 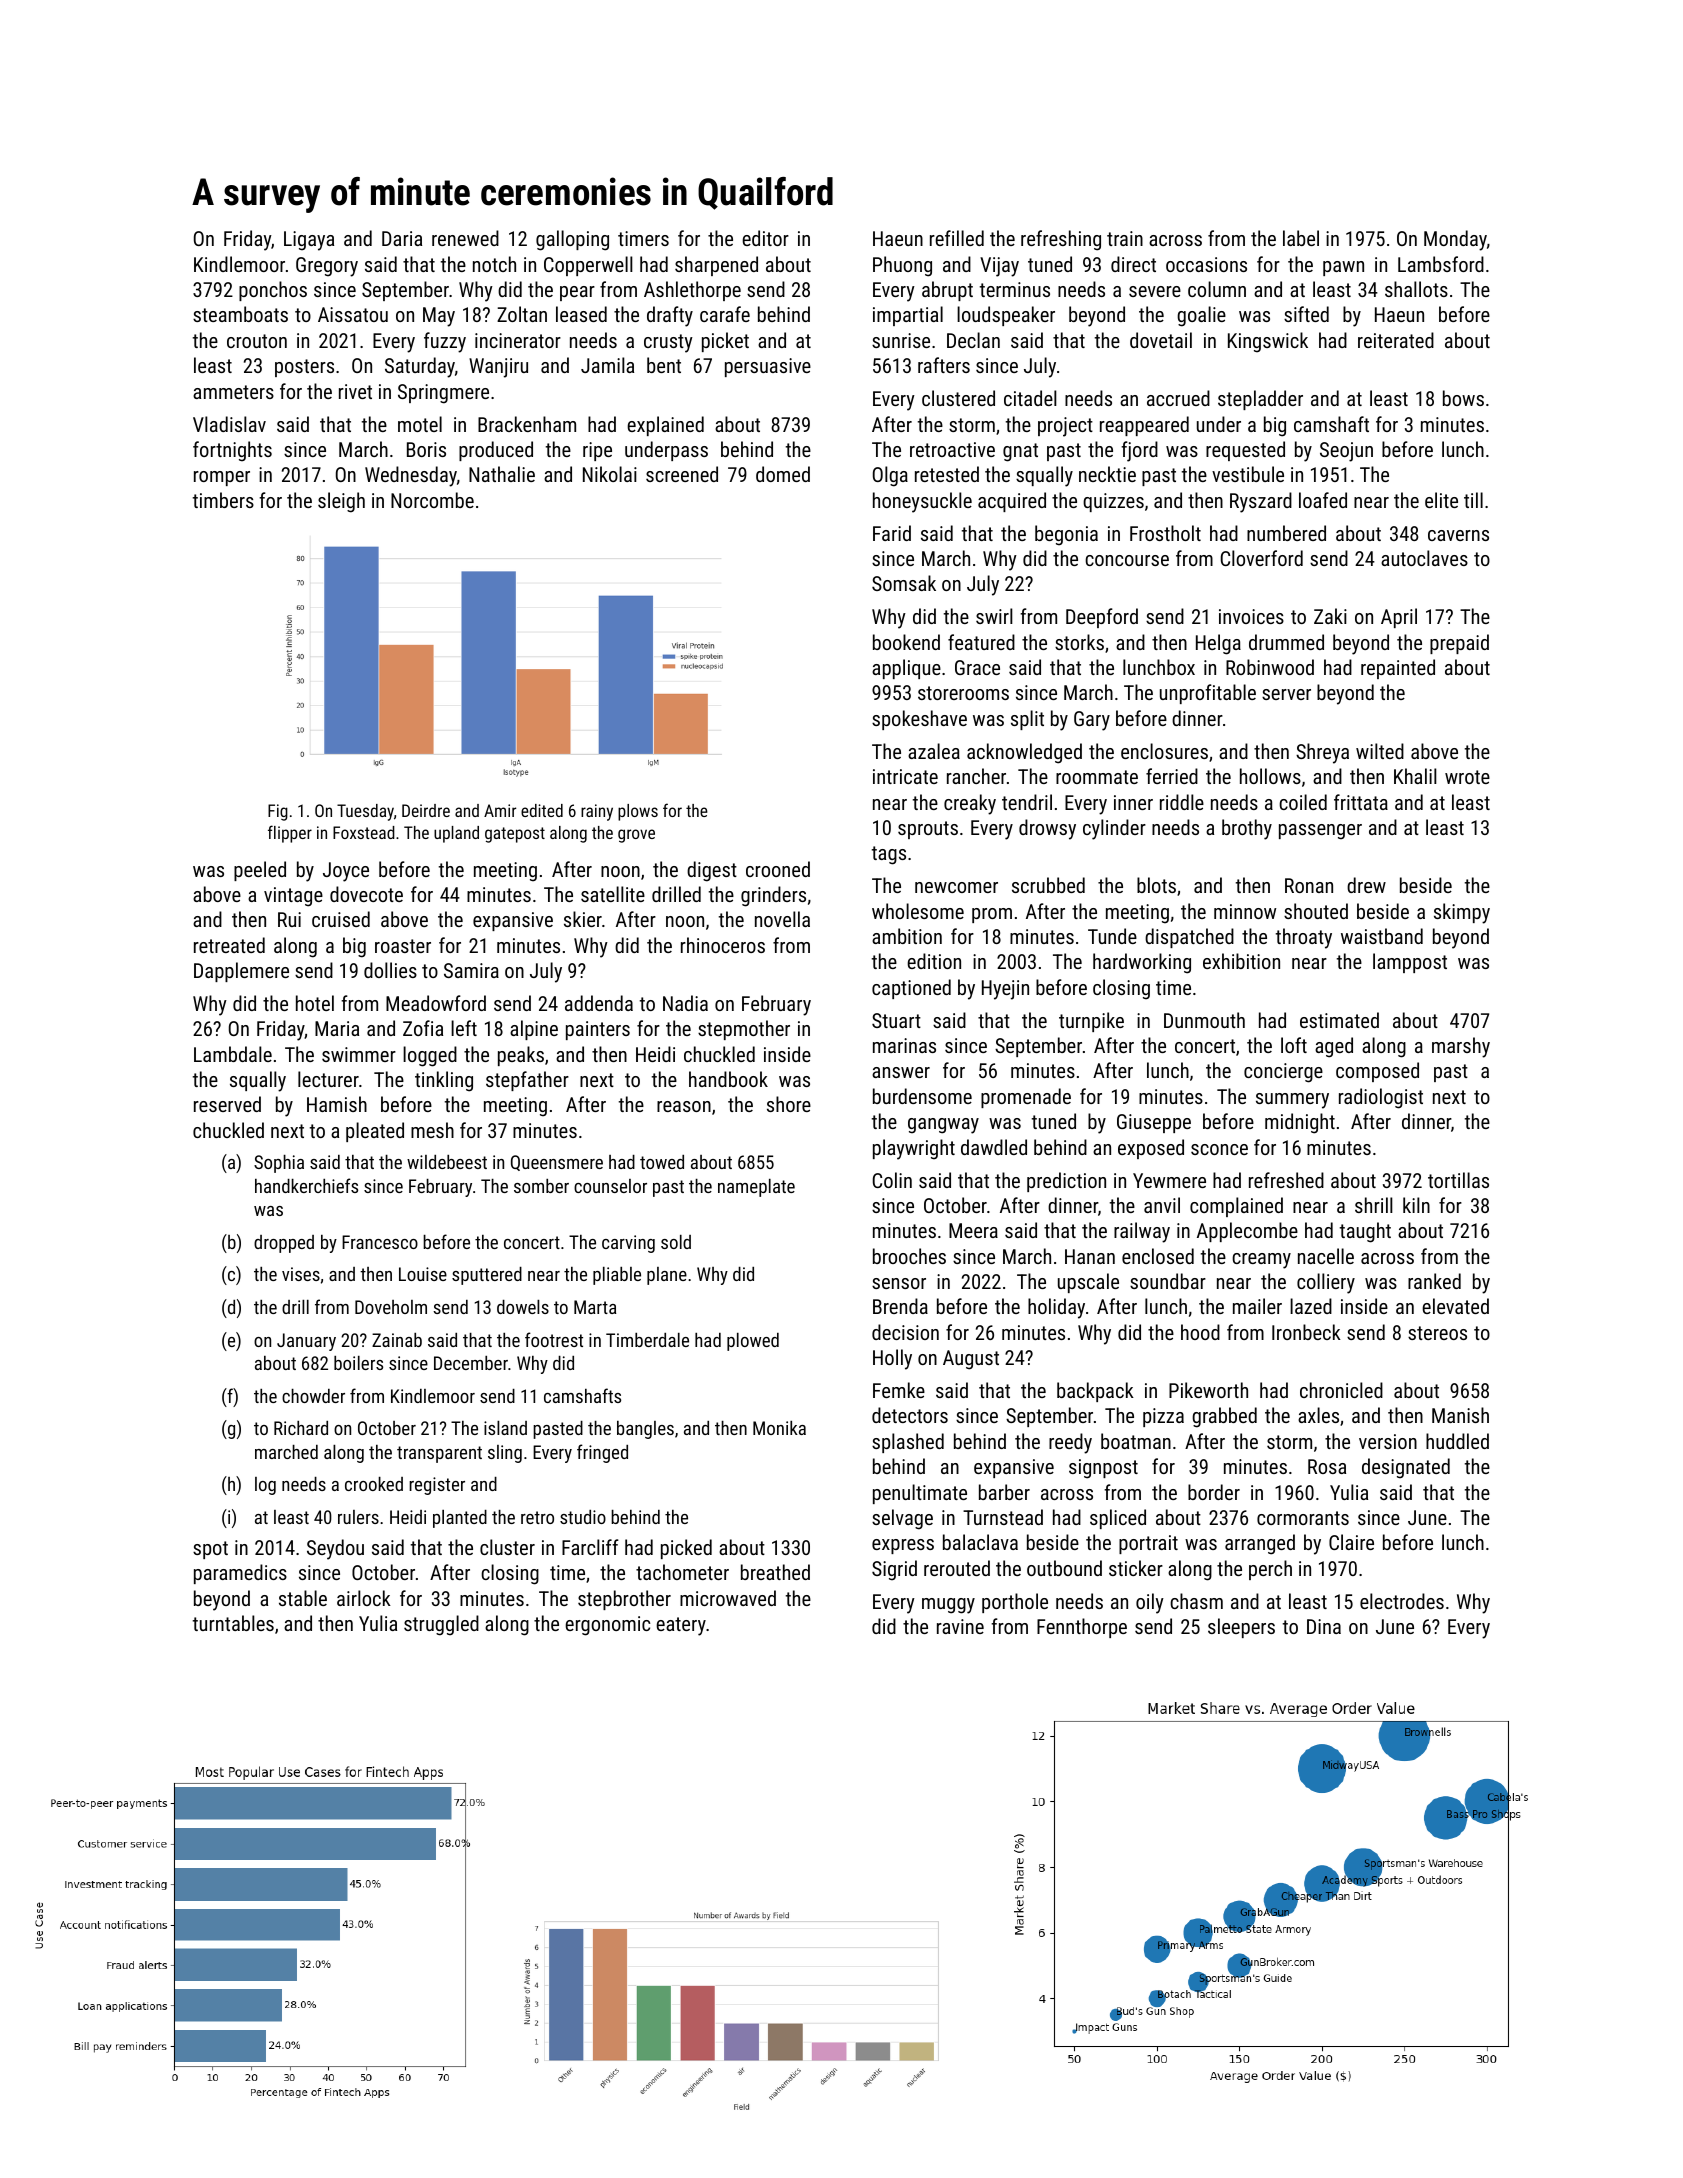 What do you see at coordinates (1056, 1308) in the screenshot?
I see `holiday` at bounding box center [1056, 1308].
